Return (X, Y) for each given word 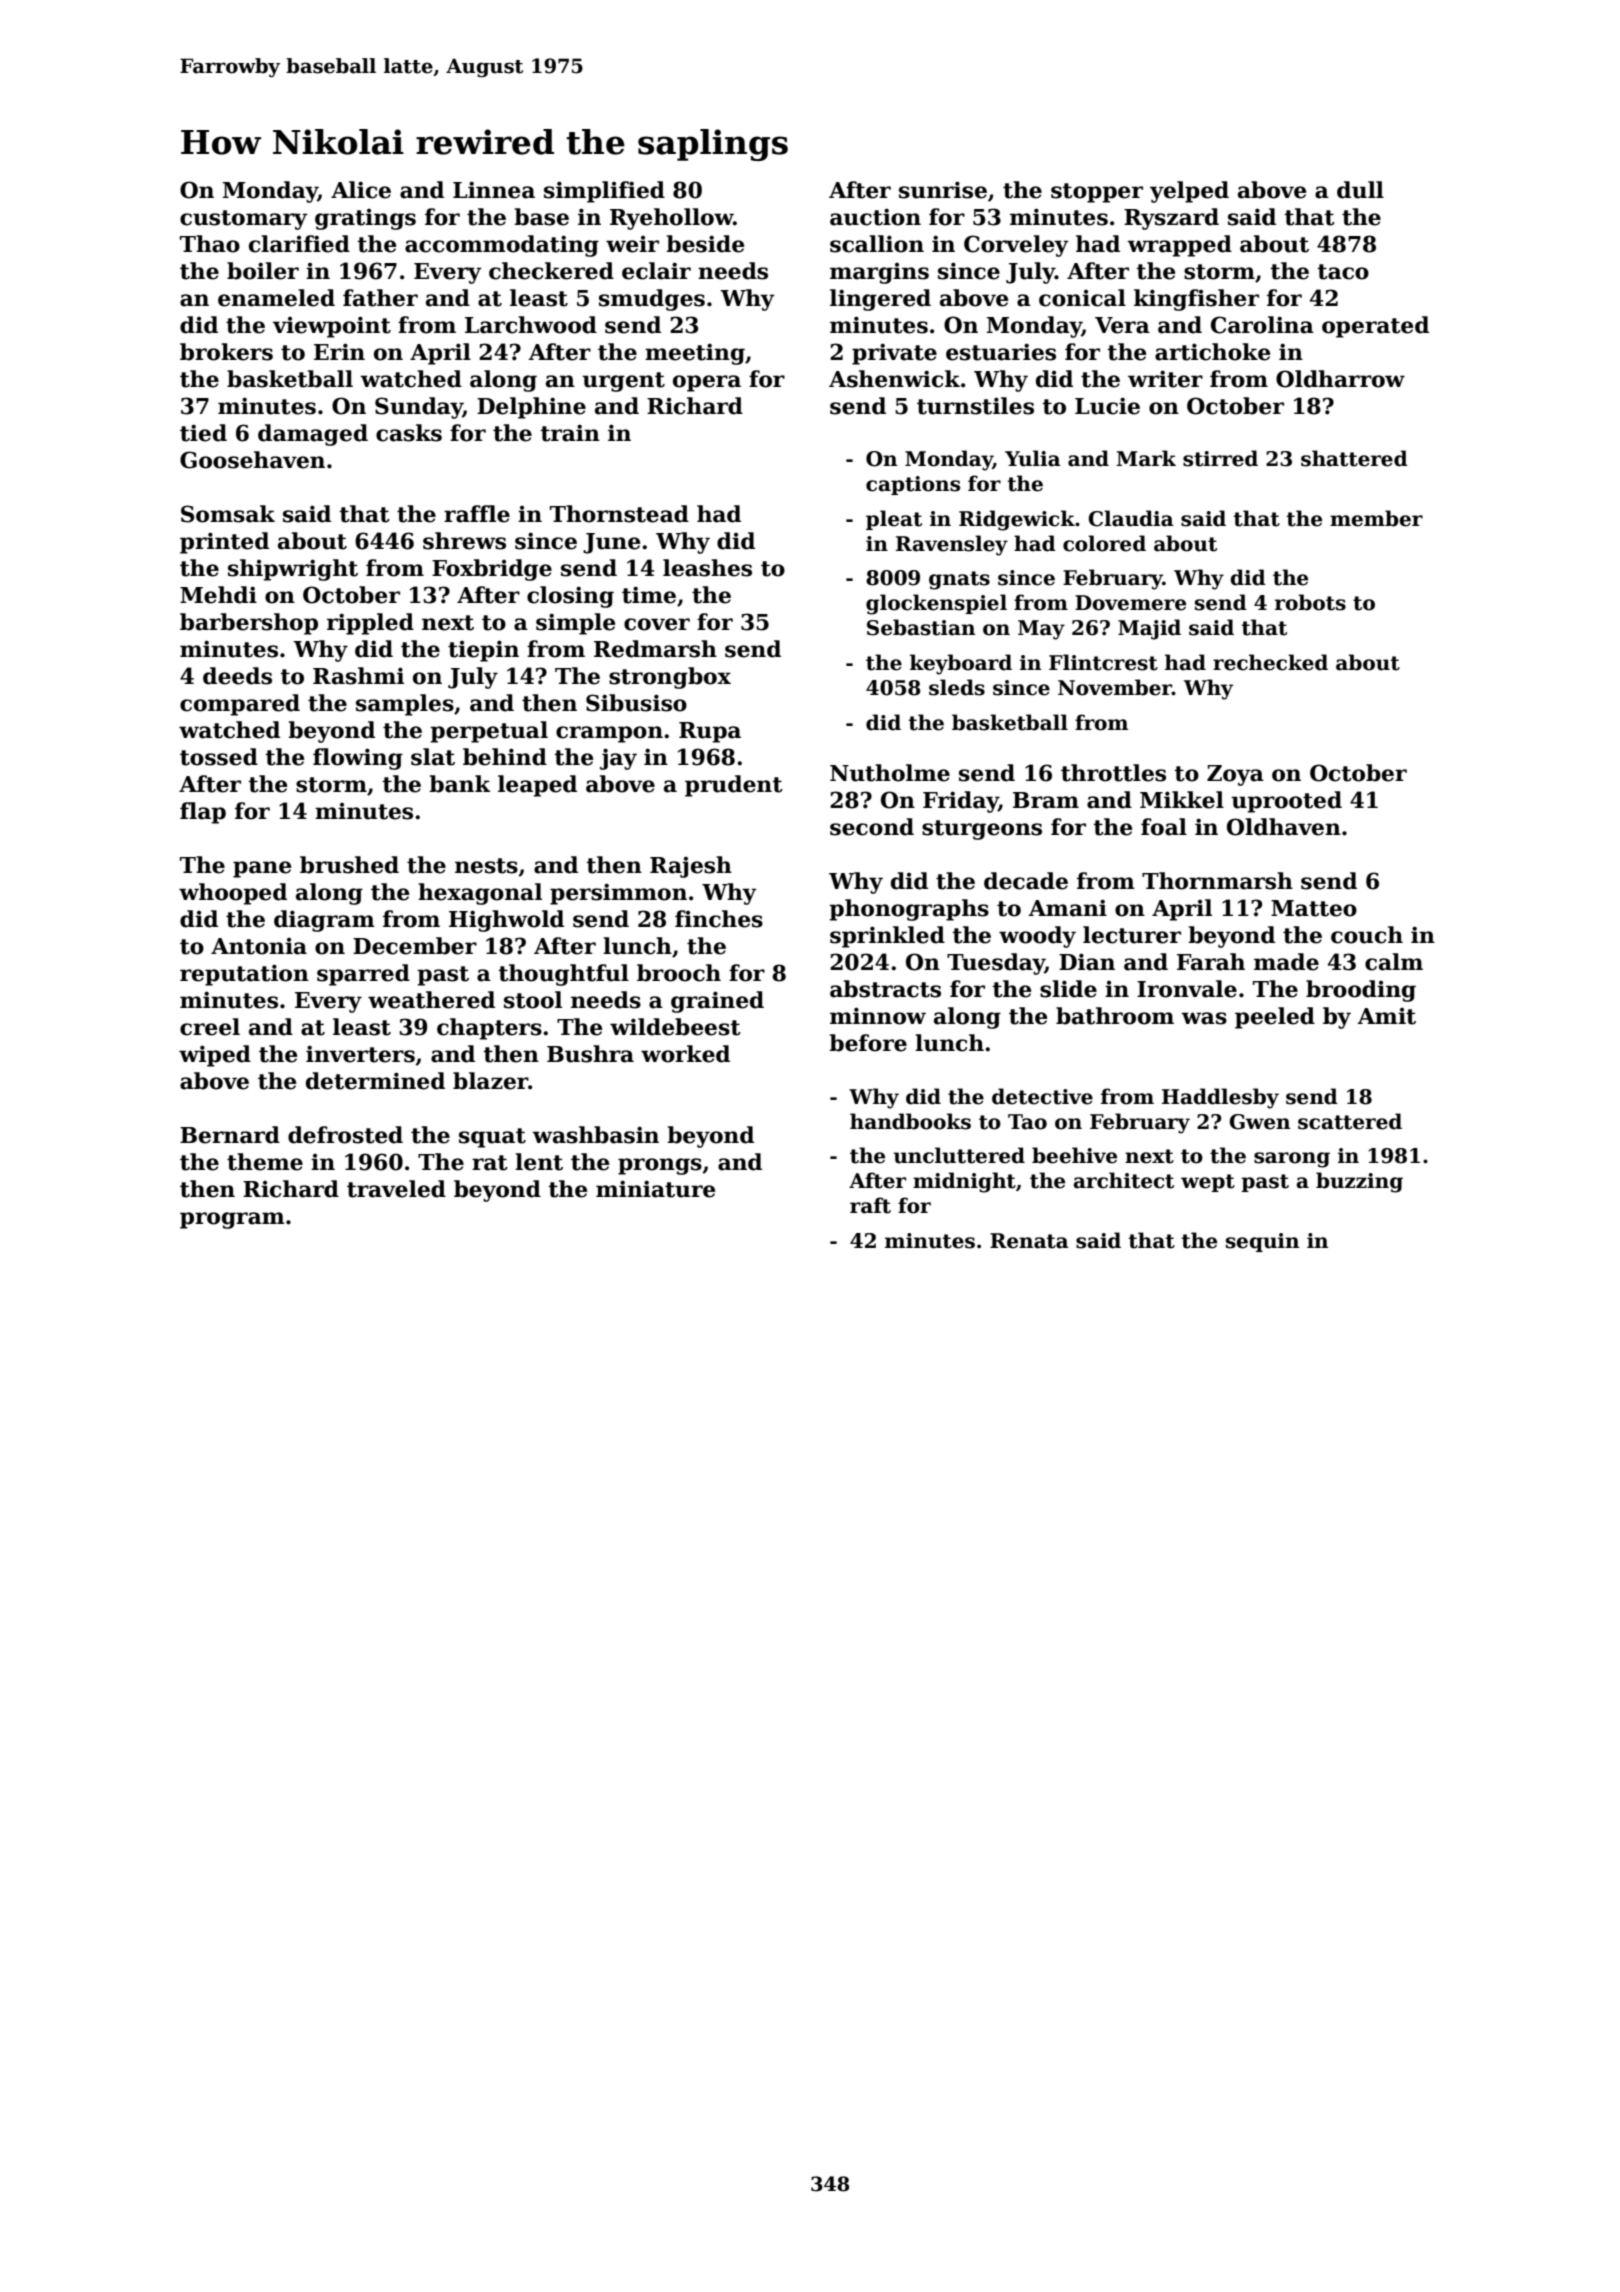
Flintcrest (1103, 662)
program (232, 1220)
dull (1360, 190)
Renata (1029, 1241)
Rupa (710, 732)
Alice (361, 190)
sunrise (943, 190)
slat (433, 757)
